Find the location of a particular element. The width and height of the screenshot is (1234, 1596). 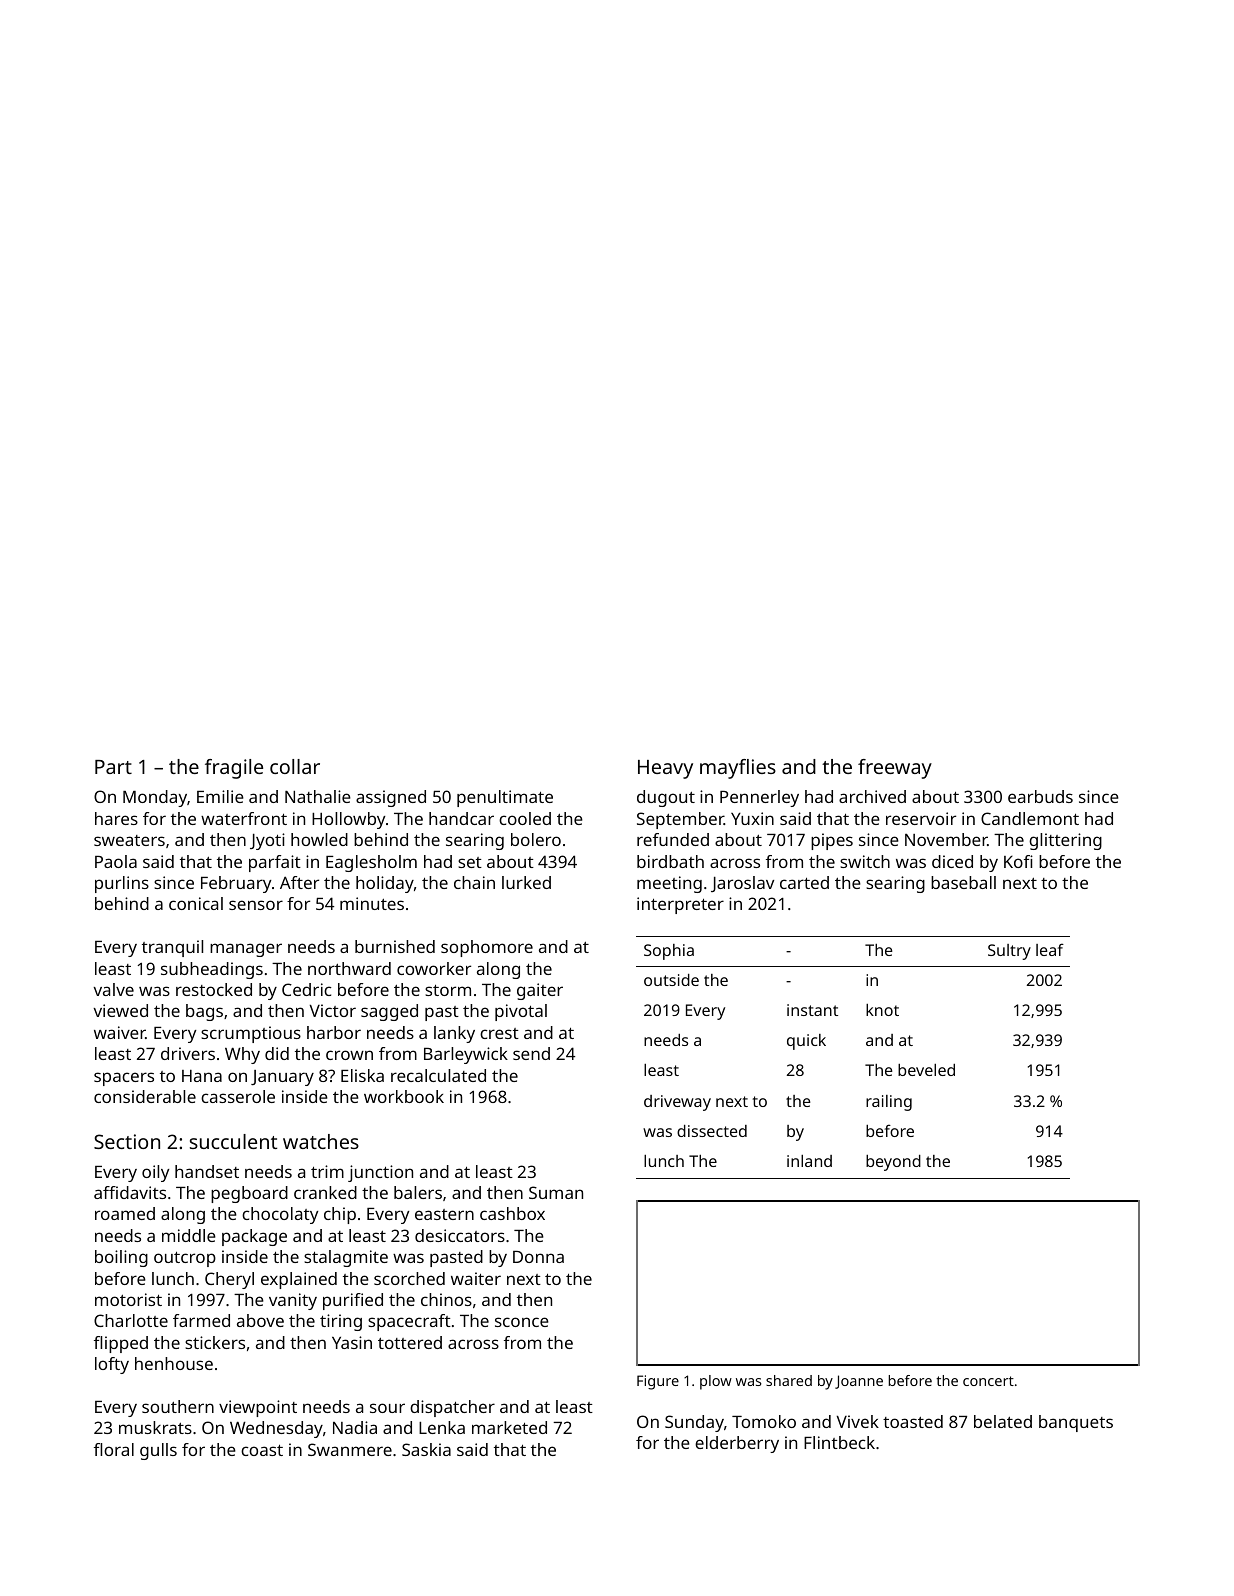

reservoir is located at coordinates (921, 818).
